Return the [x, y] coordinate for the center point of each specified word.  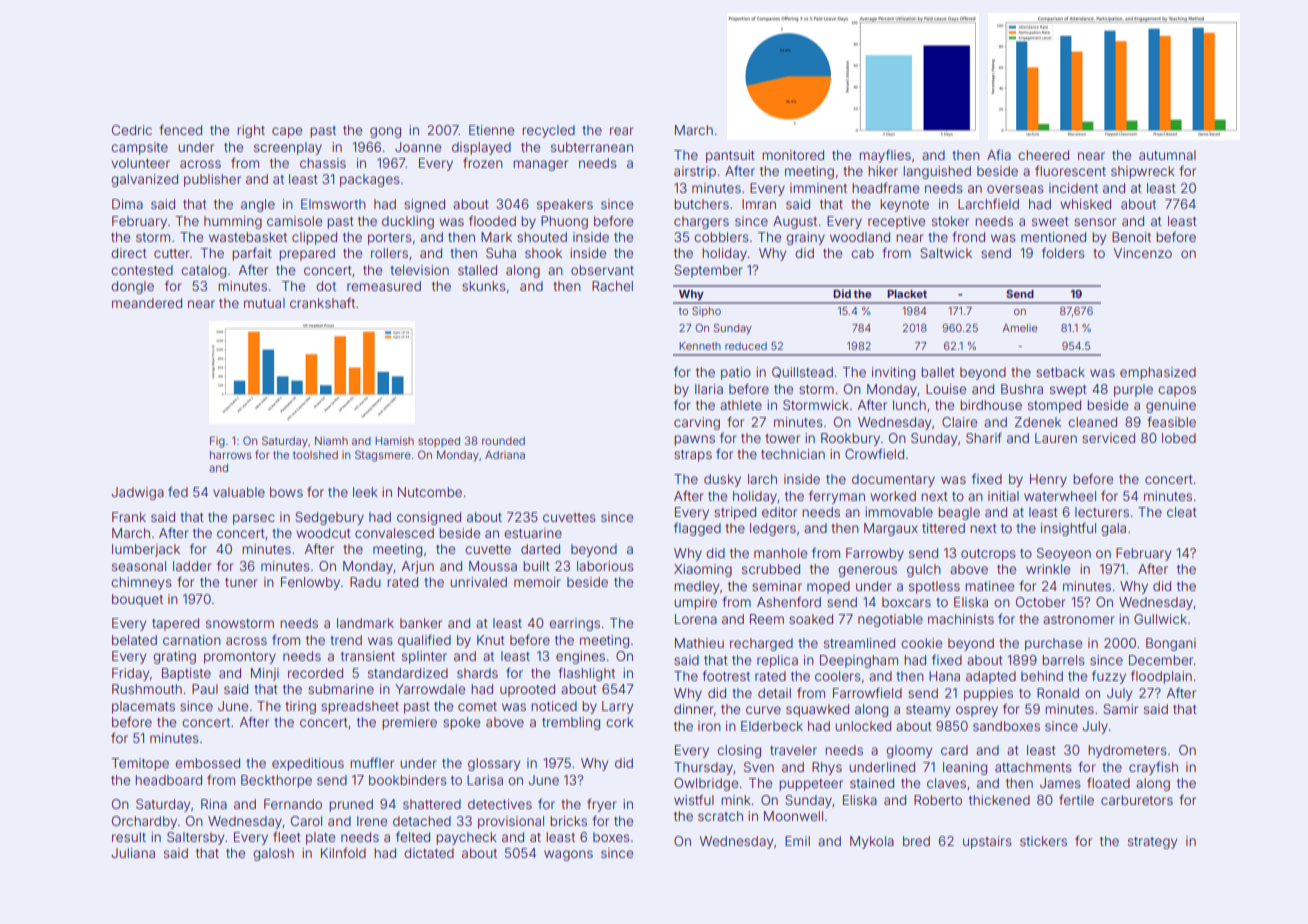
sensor [1095, 222]
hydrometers [1127, 751]
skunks [484, 286]
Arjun [418, 567]
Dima [127, 204]
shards [477, 673]
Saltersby [195, 838]
